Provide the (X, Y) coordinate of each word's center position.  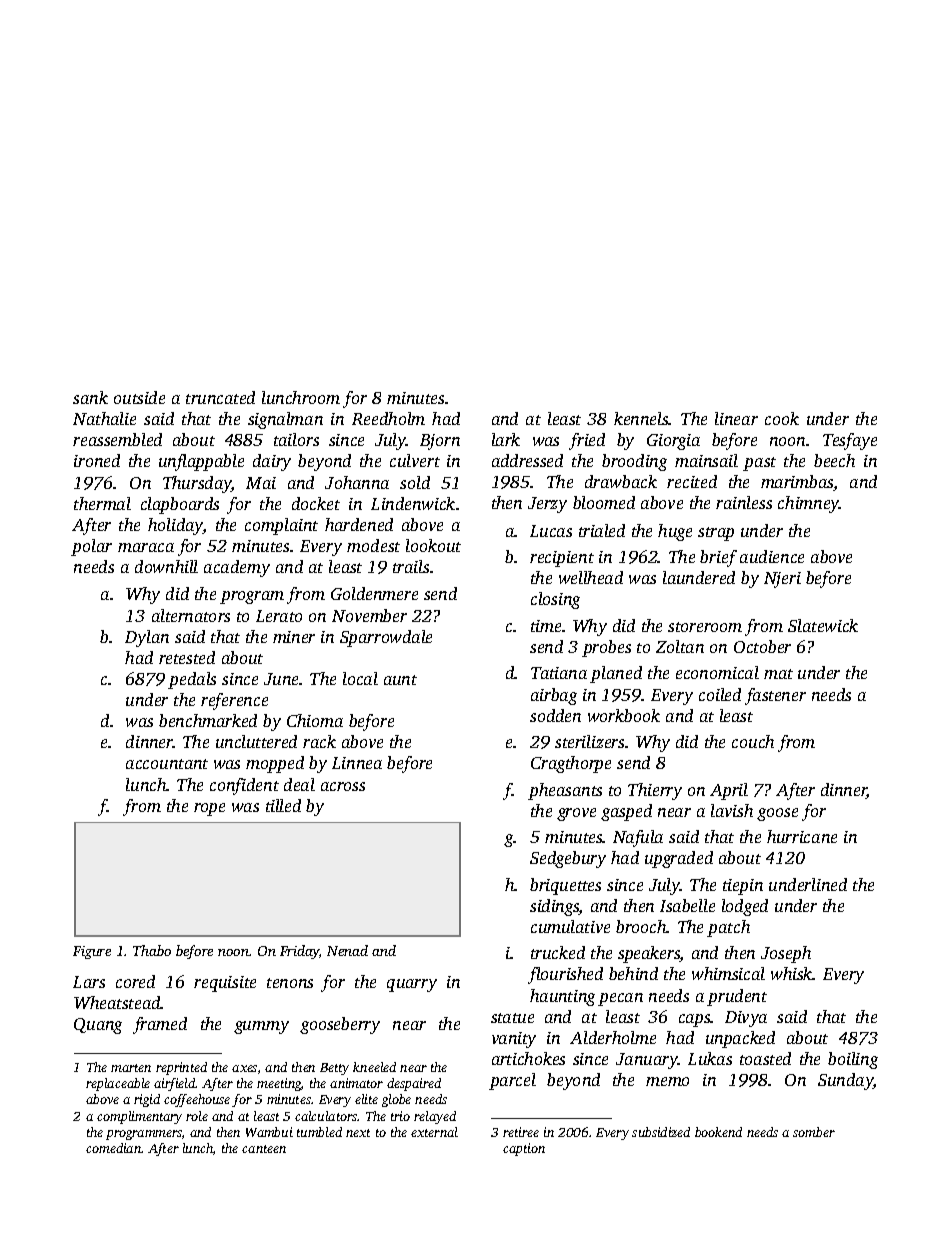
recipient (562, 559)
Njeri (782, 580)
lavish (732, 810)
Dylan (147, 638)
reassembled (117, 439)
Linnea (357, 763)
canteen (264, 1149)
